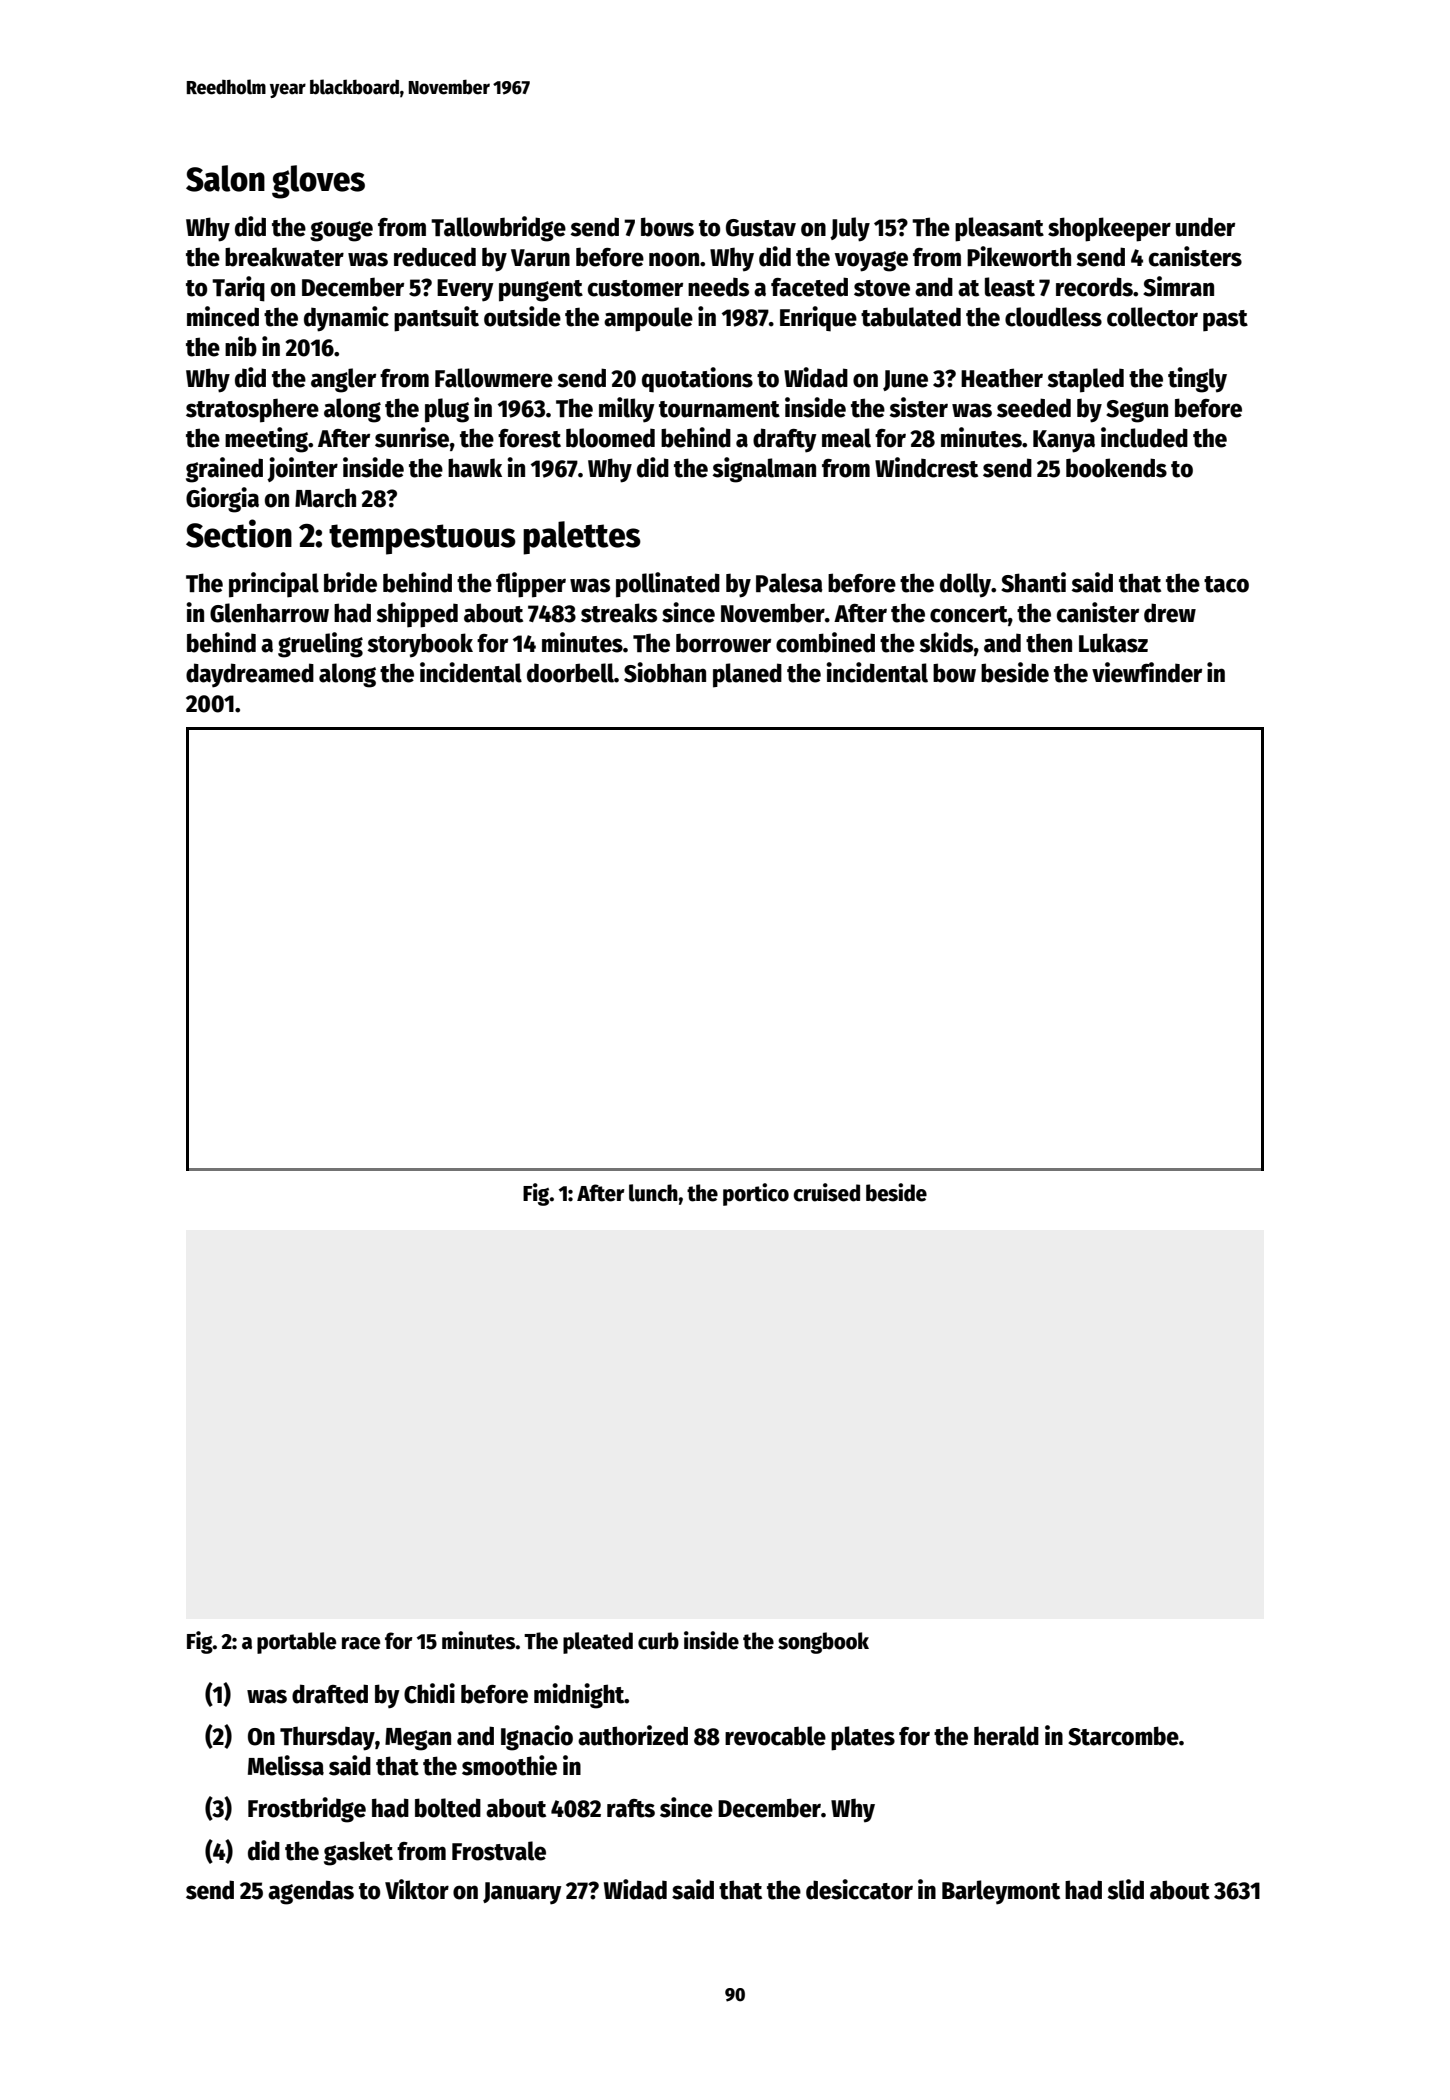 This screenshot has height=2100, width=1450. What do you see at coordinates (1125, 1889) in the screenshot?
I see `slid` at bounding box center [1125, 1889].
